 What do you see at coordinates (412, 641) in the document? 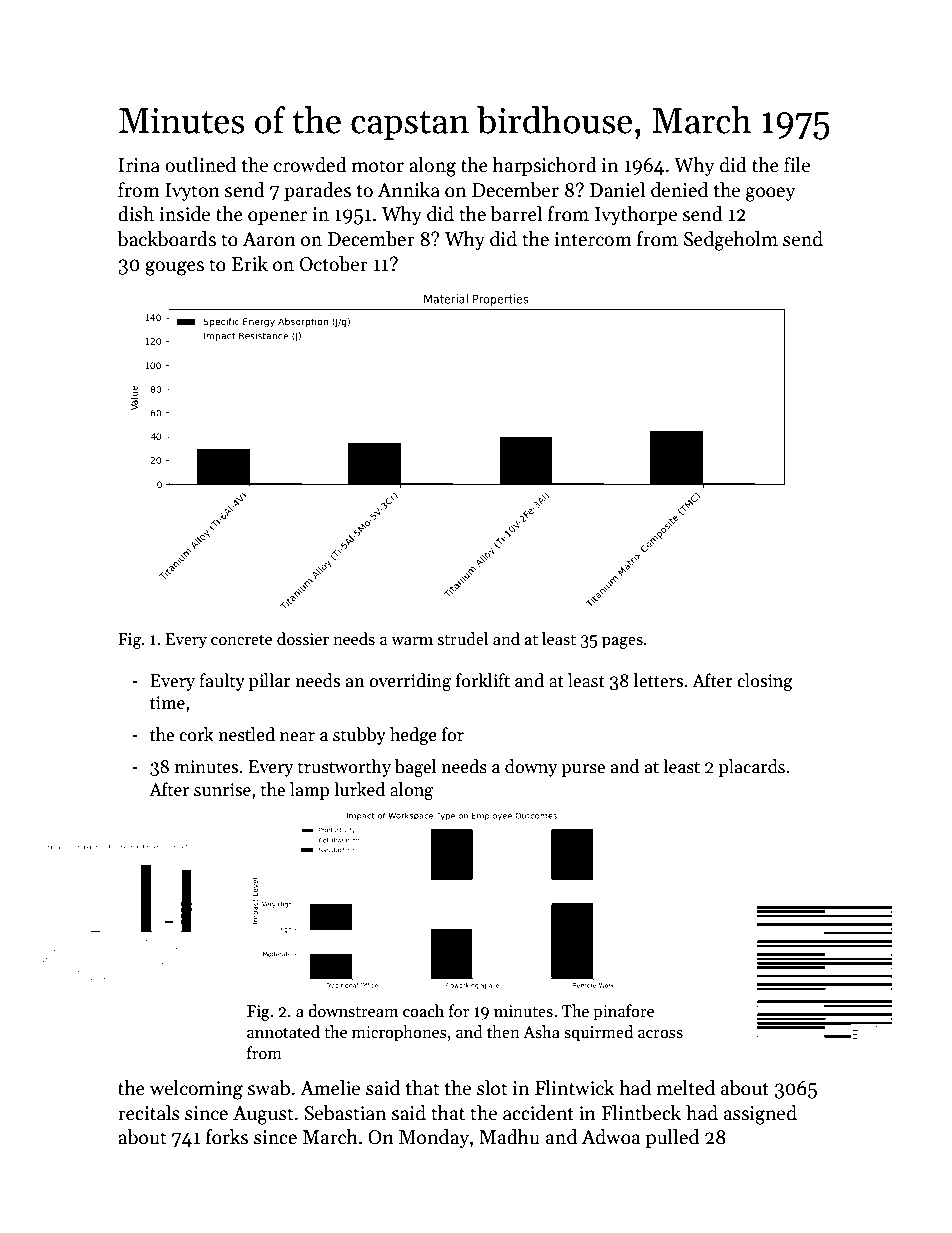
I see `warm` at bounding box center [412, 641].
